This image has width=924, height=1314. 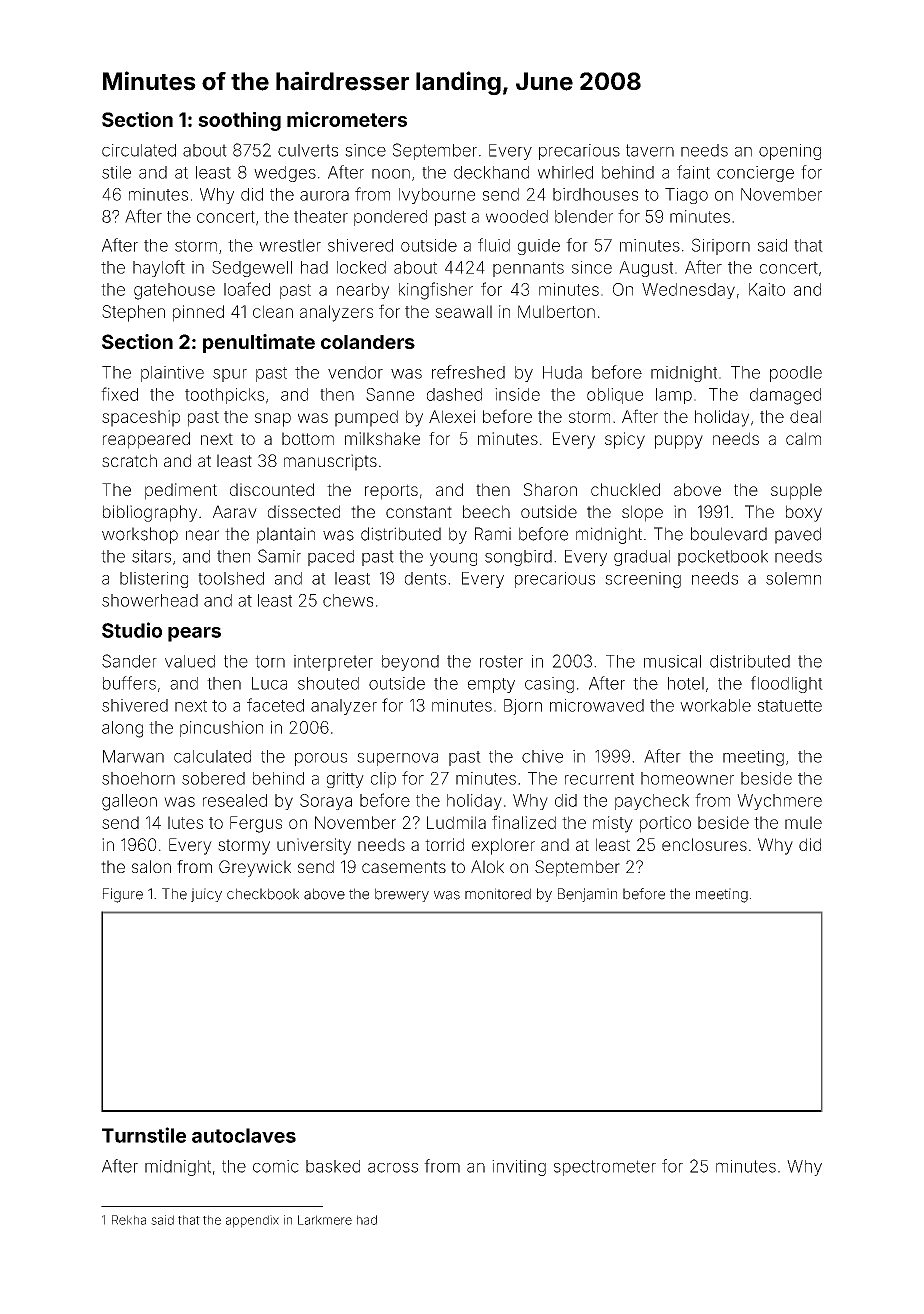 I want to click on wedges, so click(x=285, y=174).
